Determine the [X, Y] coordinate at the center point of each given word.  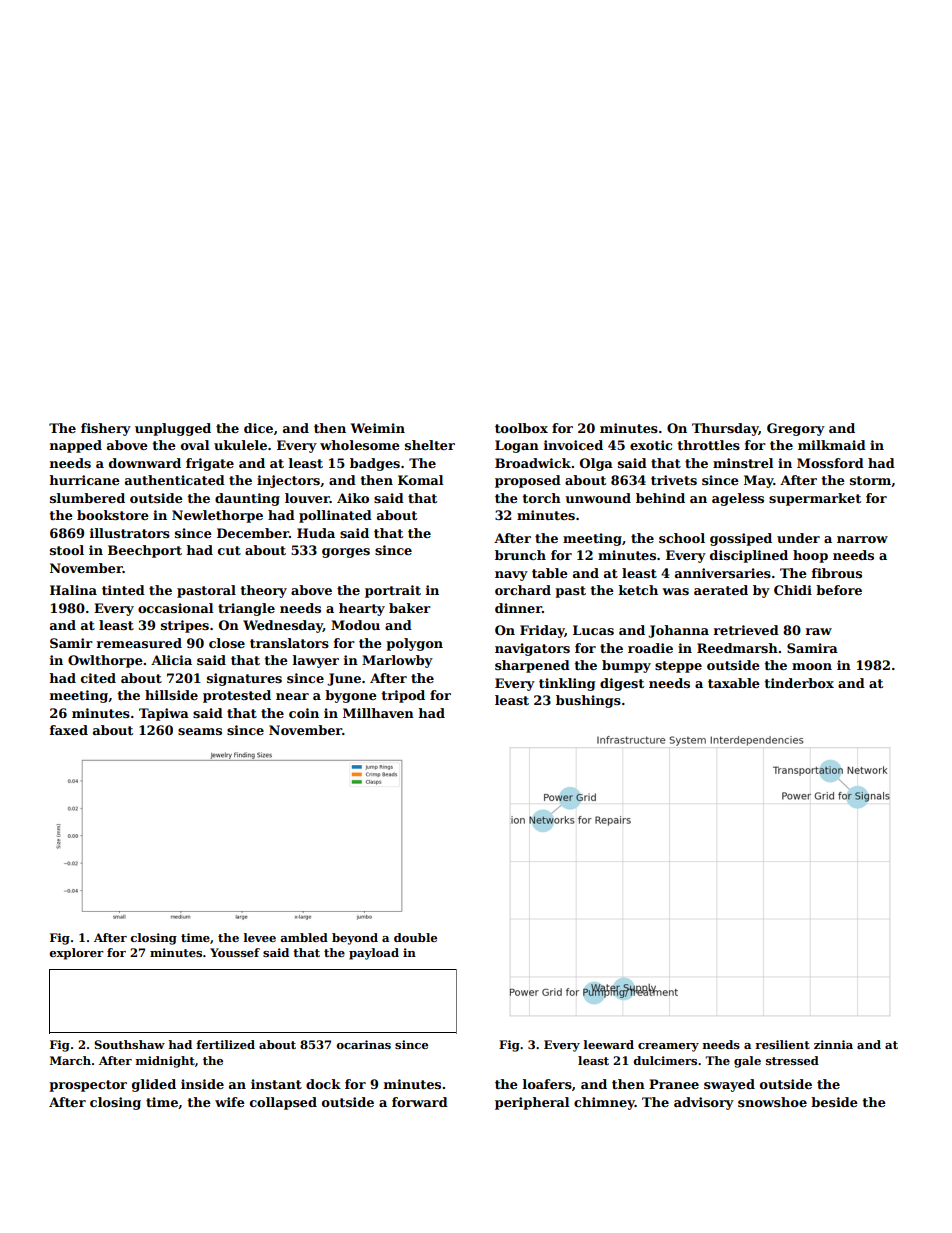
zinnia [833, 1044]
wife [230, 1102]
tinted [123, 590]
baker [410, 608]
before [839, 590]
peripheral [532, 1103]
